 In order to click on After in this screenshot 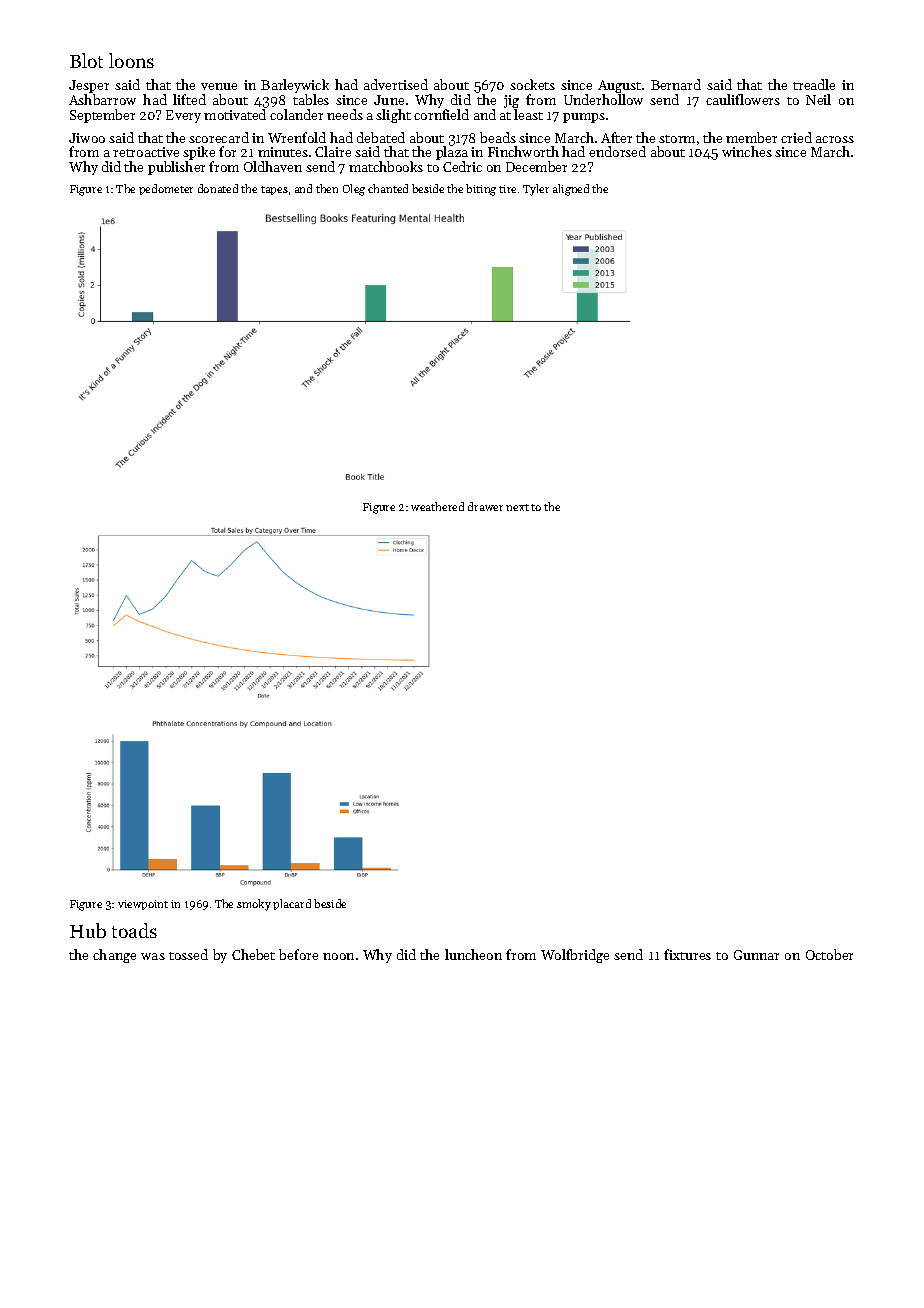, I will do `click(616, 137)`.
